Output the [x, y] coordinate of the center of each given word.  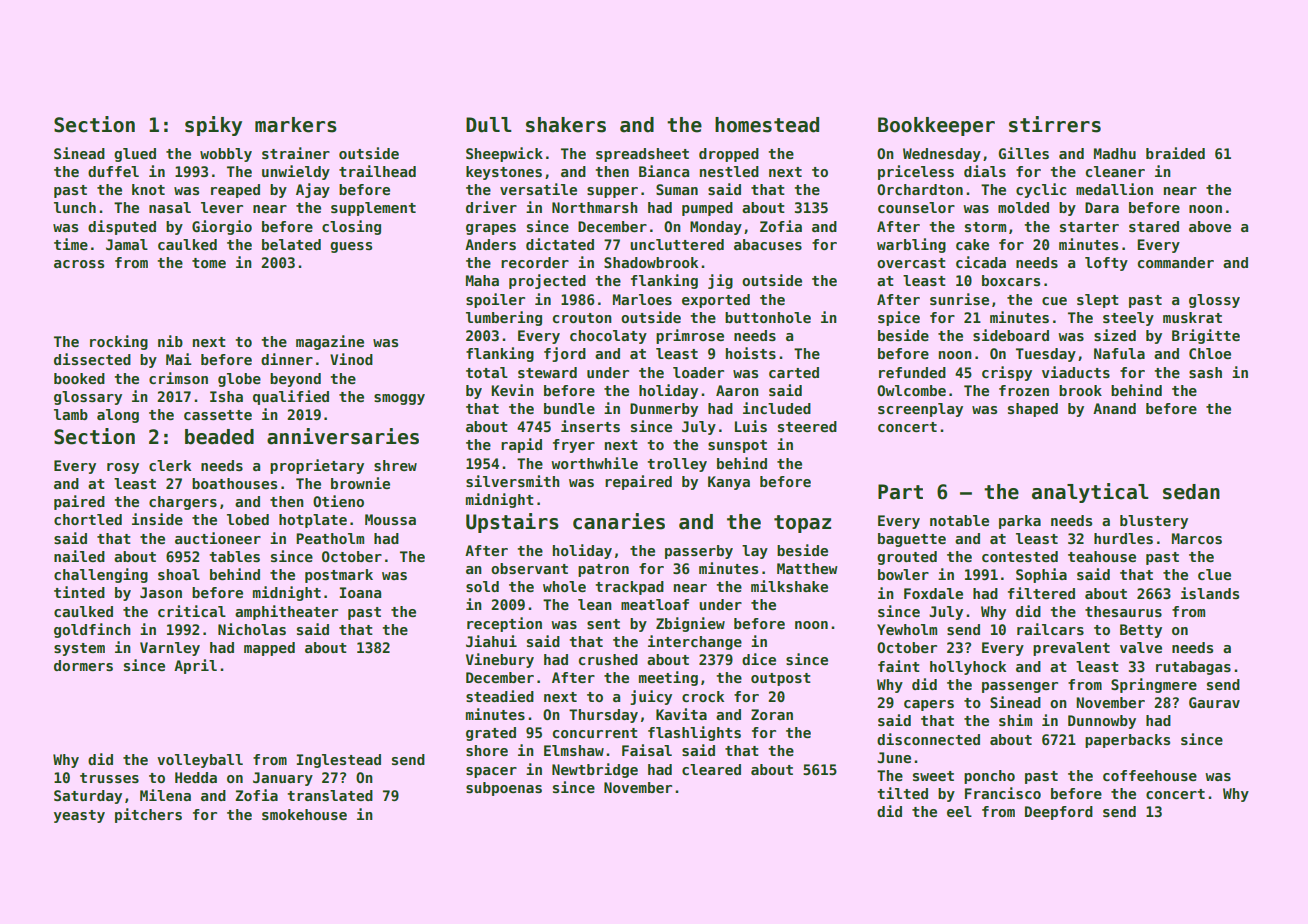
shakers [566, 125]
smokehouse [304, 814]
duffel [113, 171]
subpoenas [504, 789]
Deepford [1059, 813]
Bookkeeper [936, 126]
